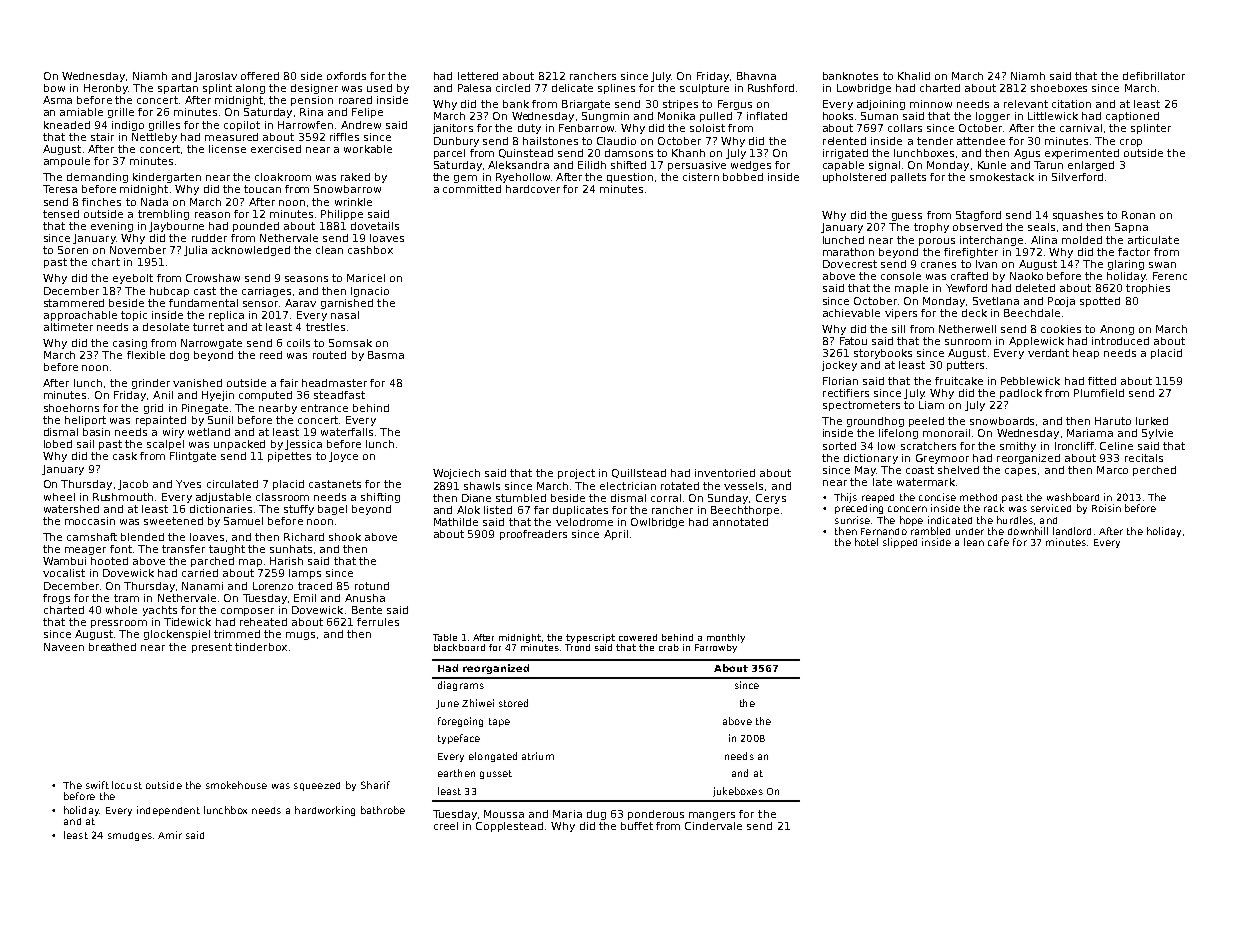 This screenshot has width=1233, height=952. I want to click on bobbed, so click(743, 177).
